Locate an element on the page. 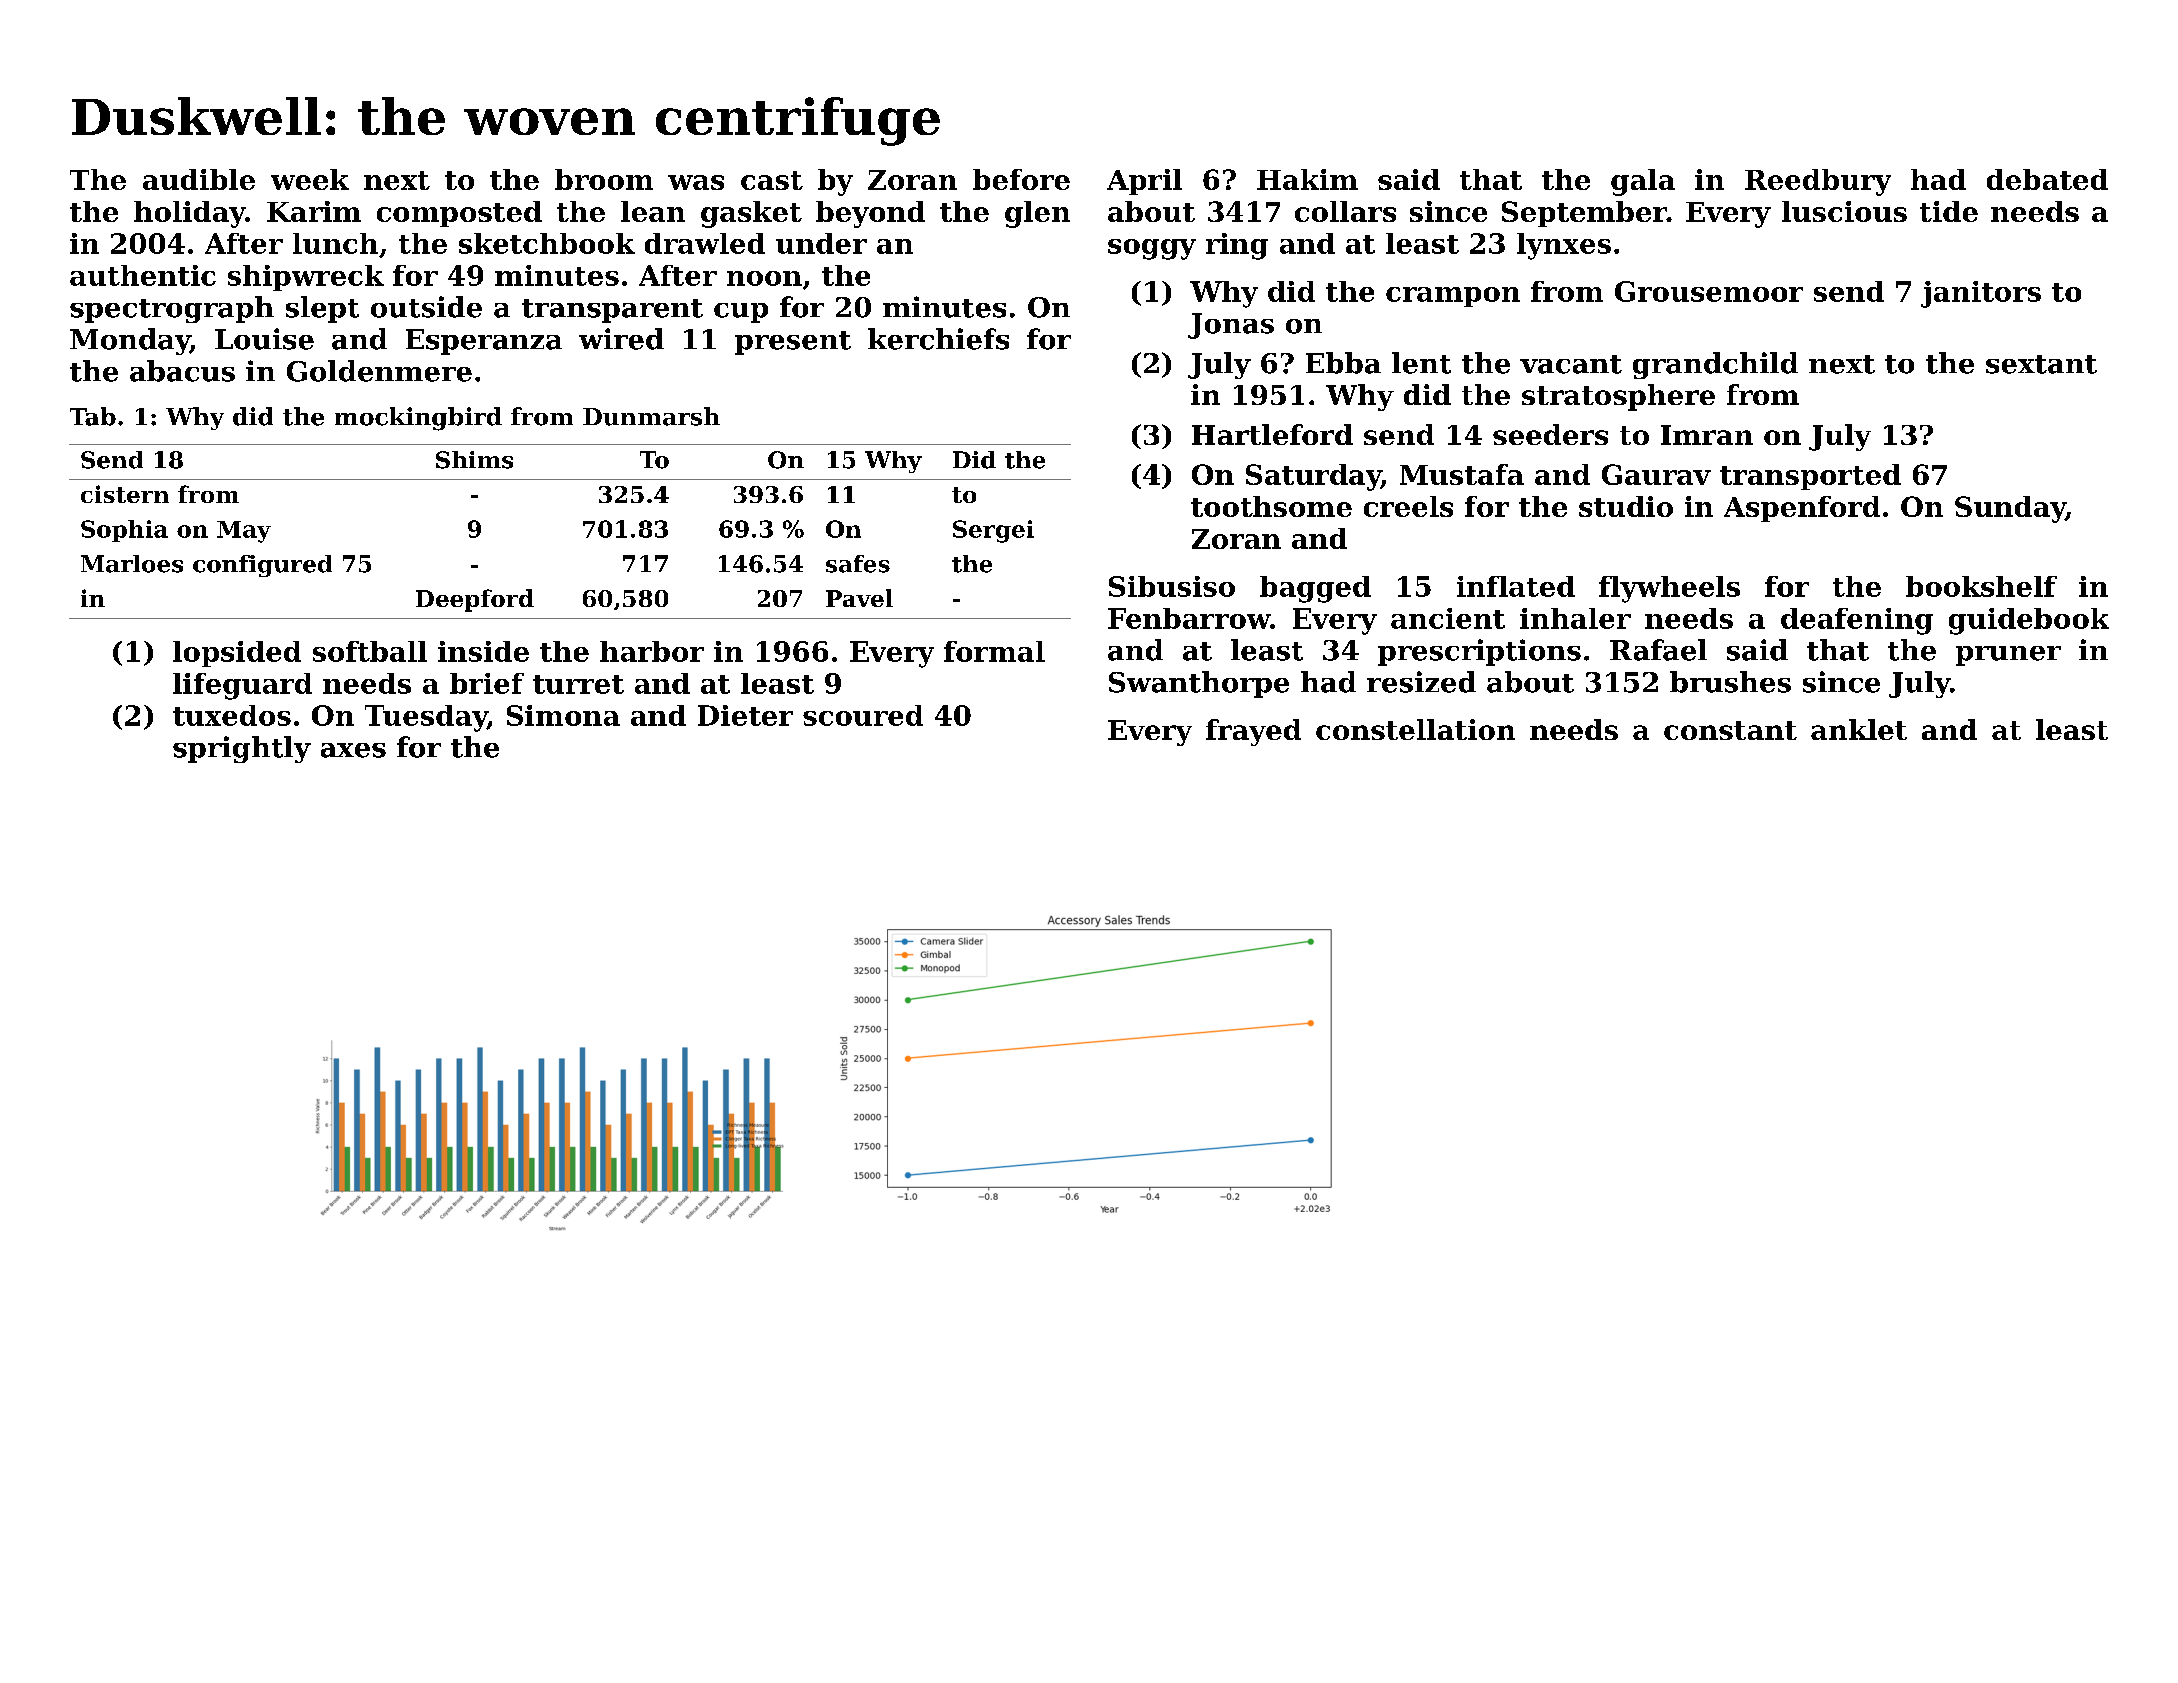 The height and width of the image is (1683, 2178). Hakim is located at coordinates (1307, 179).
